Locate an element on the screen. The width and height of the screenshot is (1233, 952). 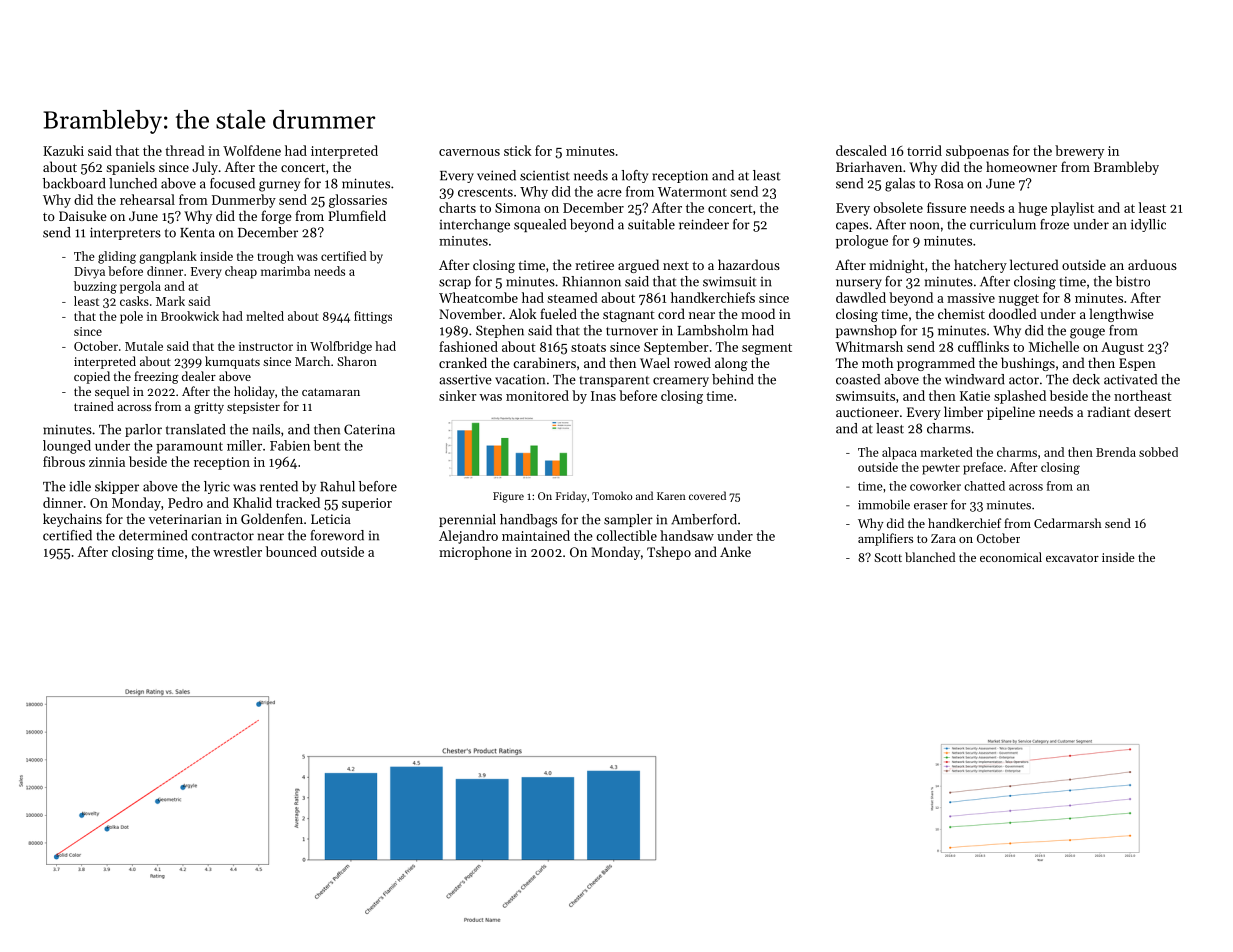
argued is located at coordinates (638, 266).
